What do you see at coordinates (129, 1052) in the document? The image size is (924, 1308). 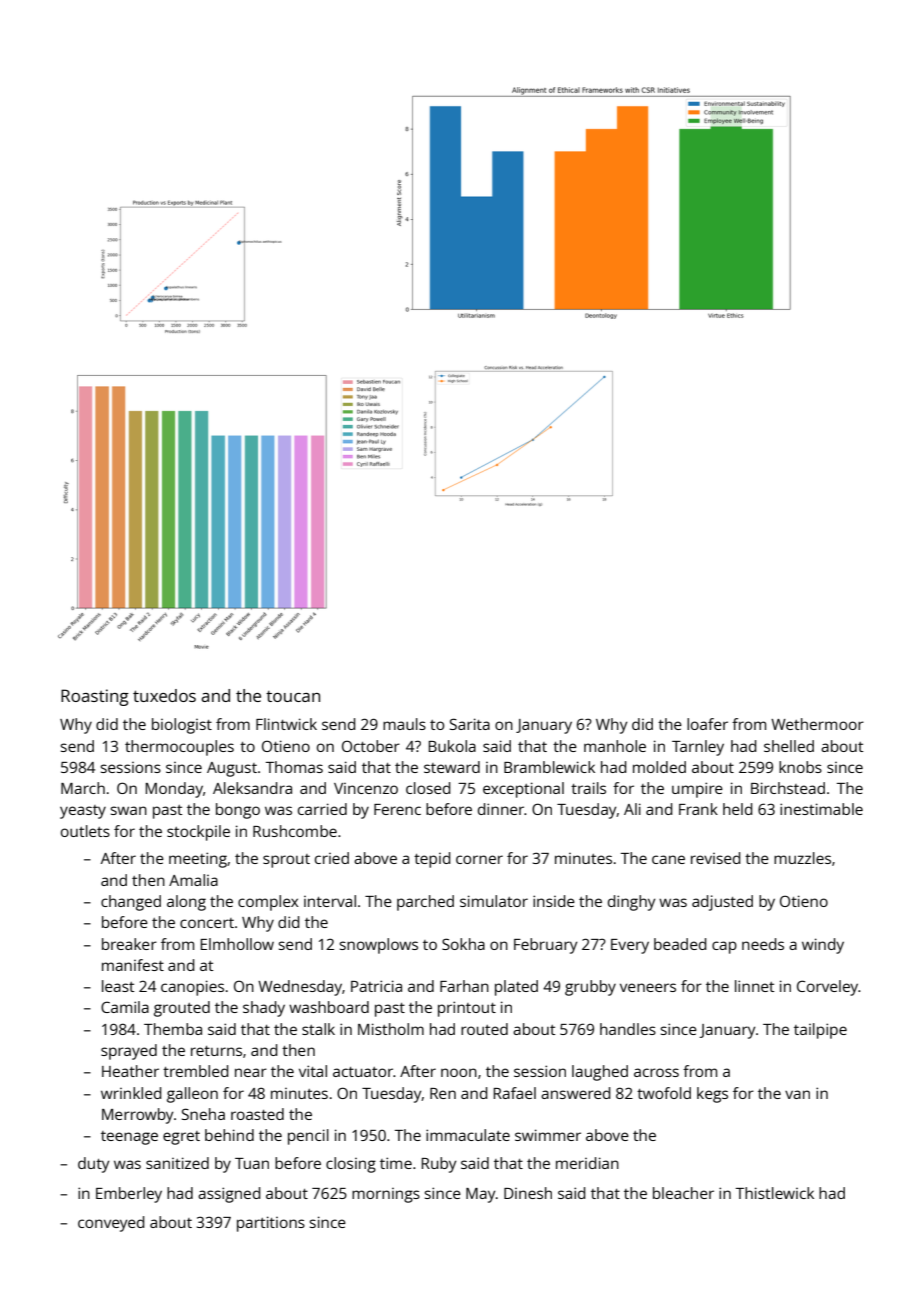 I see `sprayed` at bounding box center [129, 1052].
